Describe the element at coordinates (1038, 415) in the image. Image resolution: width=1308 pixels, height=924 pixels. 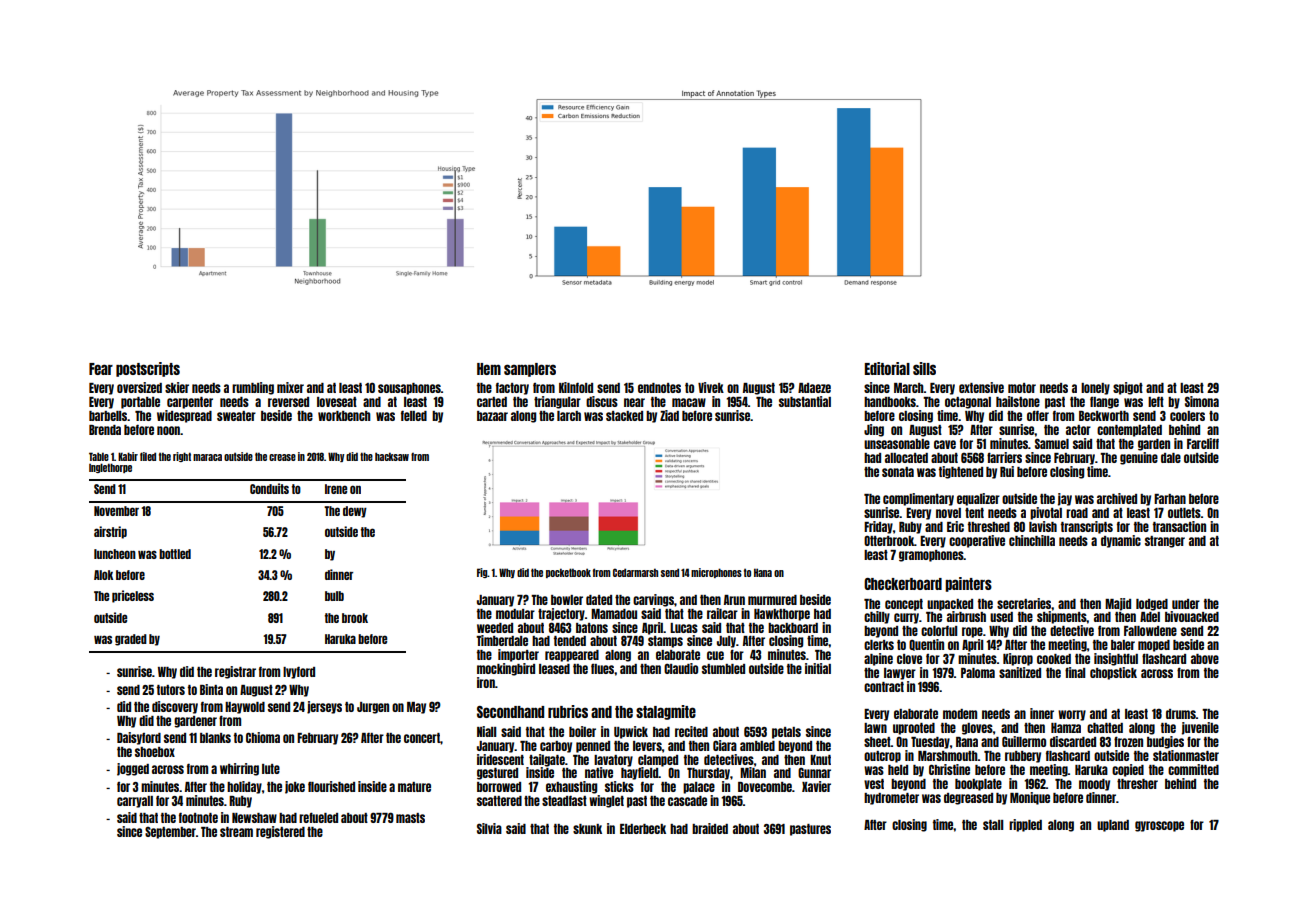
I see `offer` at that location.
